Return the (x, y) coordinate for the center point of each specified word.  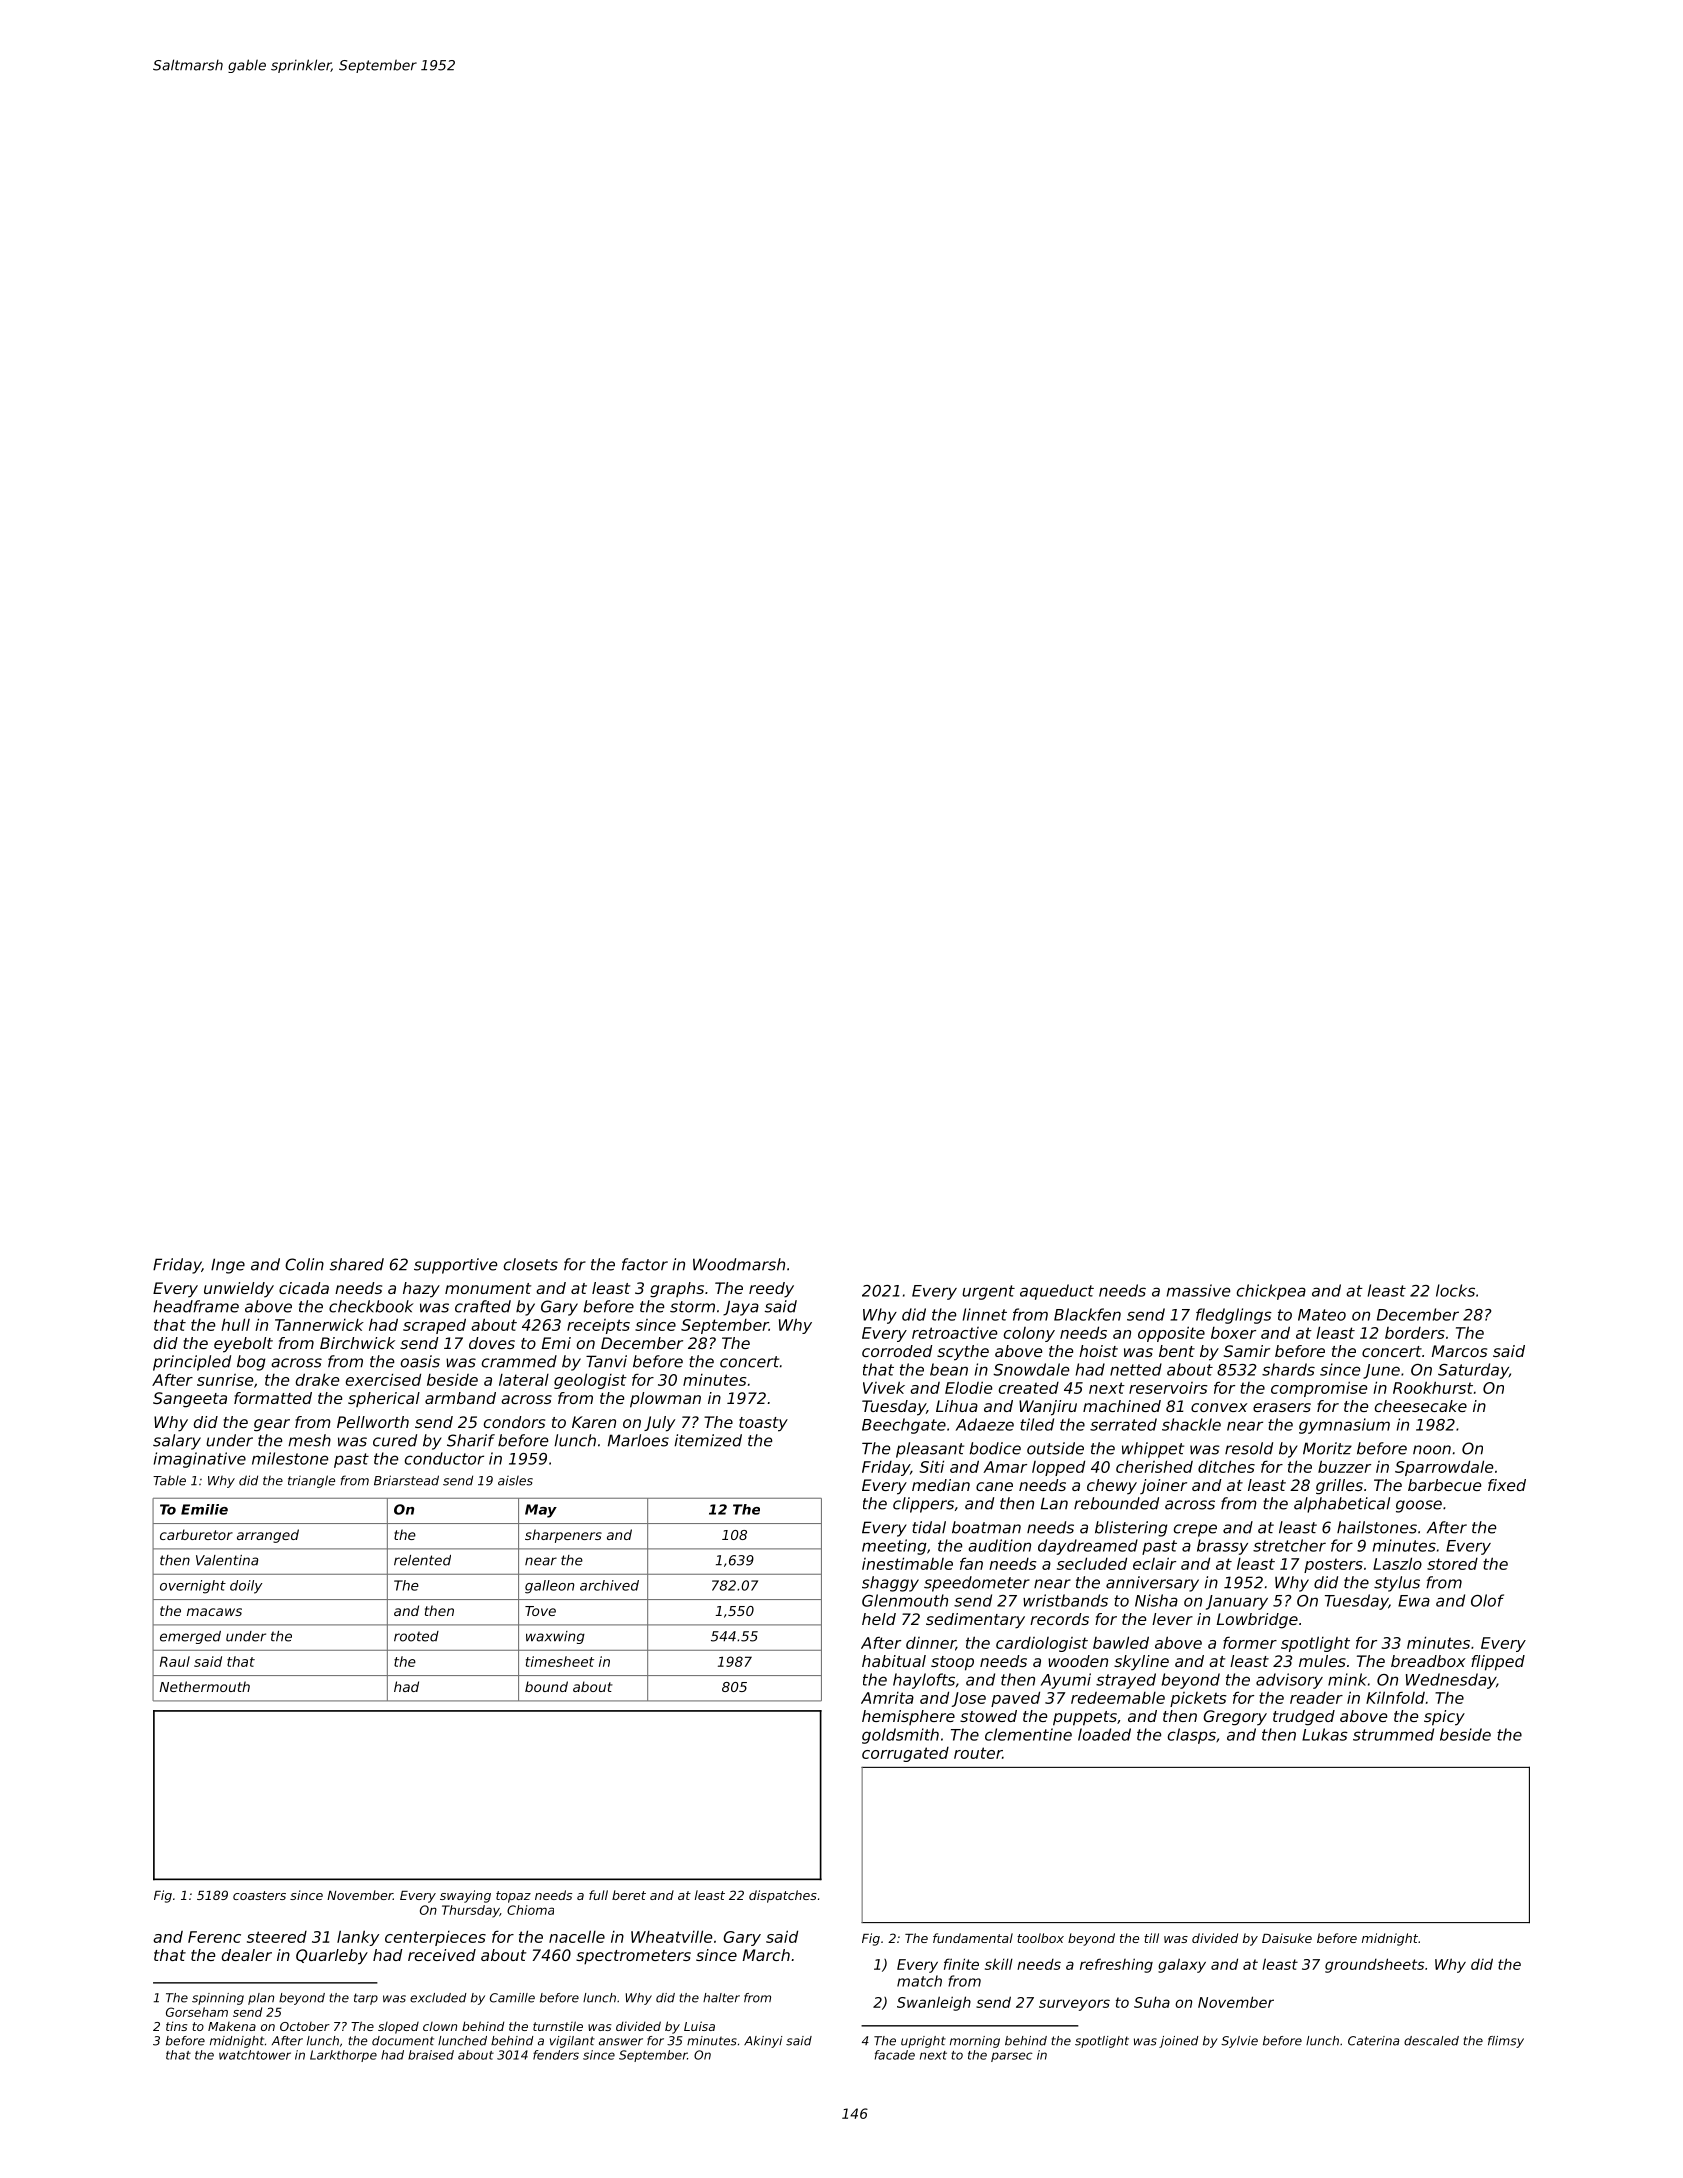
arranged (268, 1536)
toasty (763, 1424)
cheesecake (1421, 1406)
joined (1179, 2042)
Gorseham (197, 2012)
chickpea (1271, 1292)
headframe (196, 1306)
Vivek (884, 1387)
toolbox (1040, 1938)
